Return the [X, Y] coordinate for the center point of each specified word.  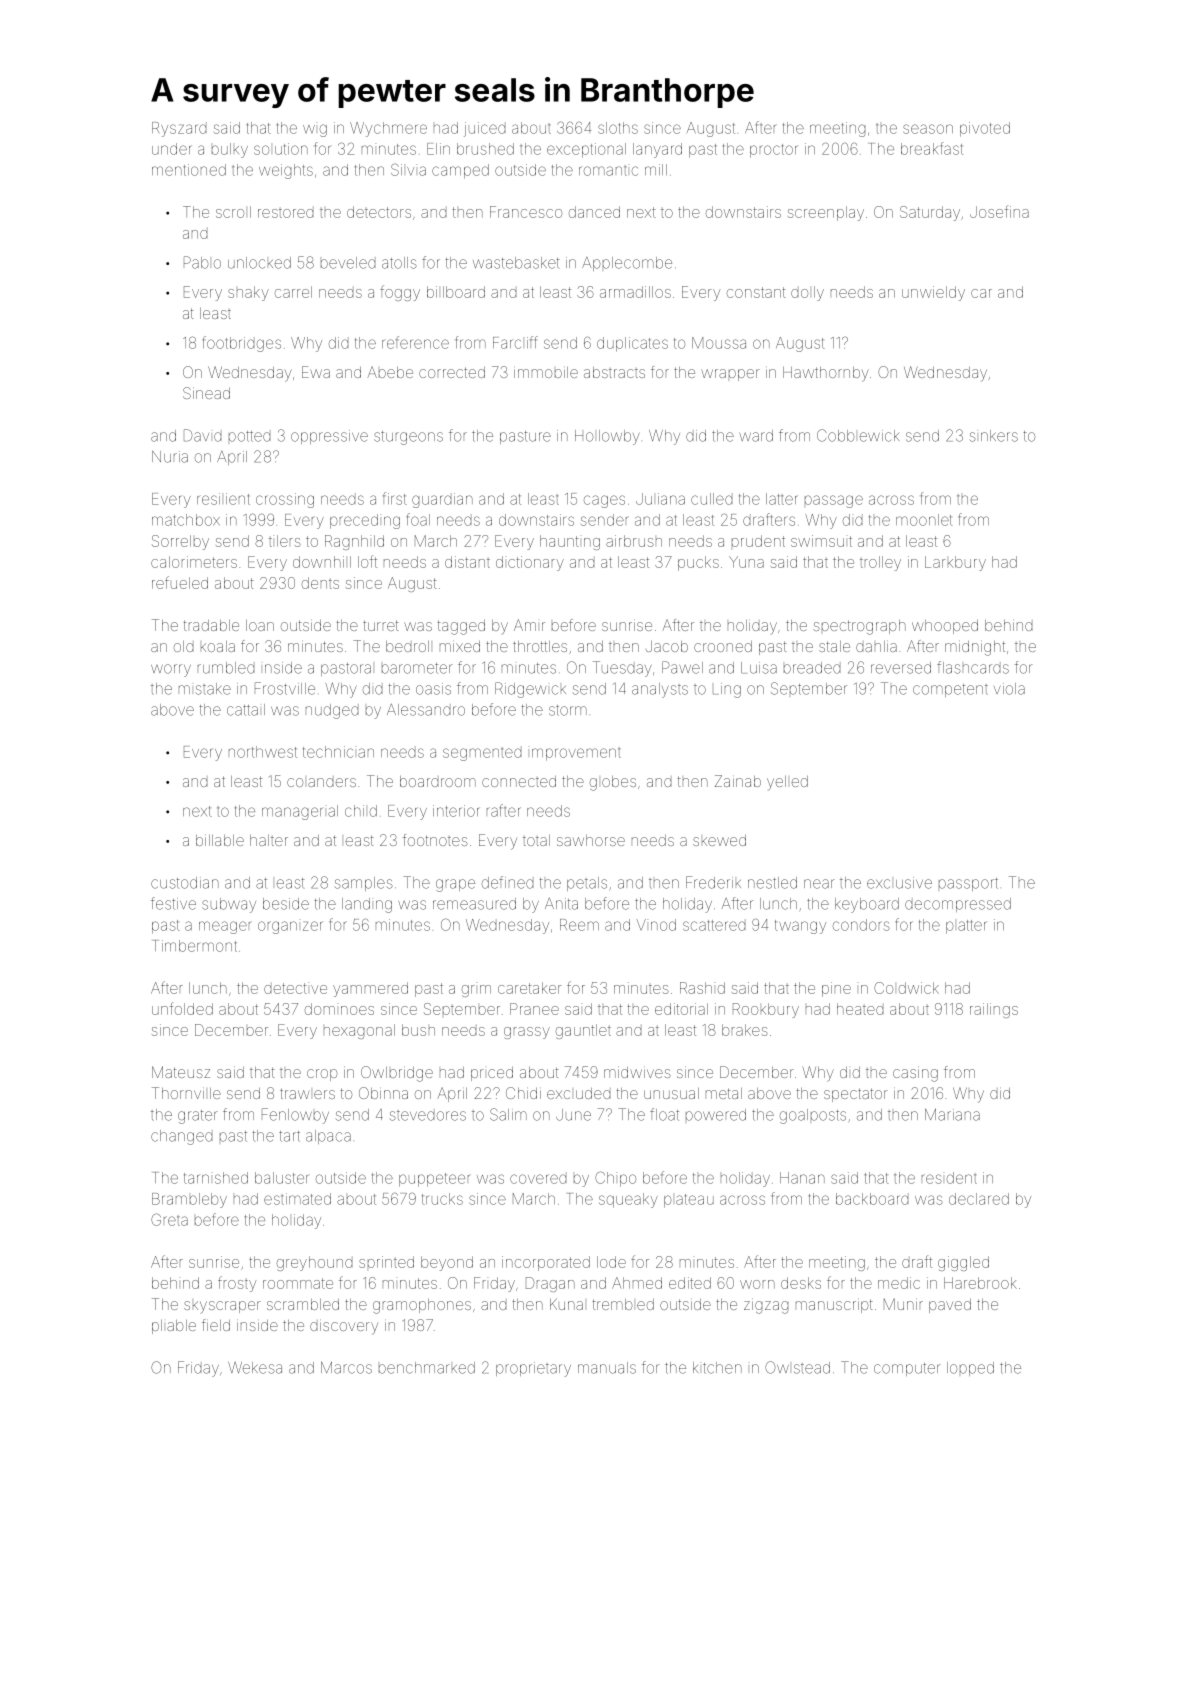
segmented [482, 754]
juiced [484, 129]
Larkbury [955, 563]
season [928, 129]
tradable [211, 625]
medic [899, 1283]
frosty [237, 1284]
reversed [901, 668]
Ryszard [179, 129]
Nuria [170, 457]
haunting [570, 542]
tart [289, 1136]
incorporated [546, 1263]
